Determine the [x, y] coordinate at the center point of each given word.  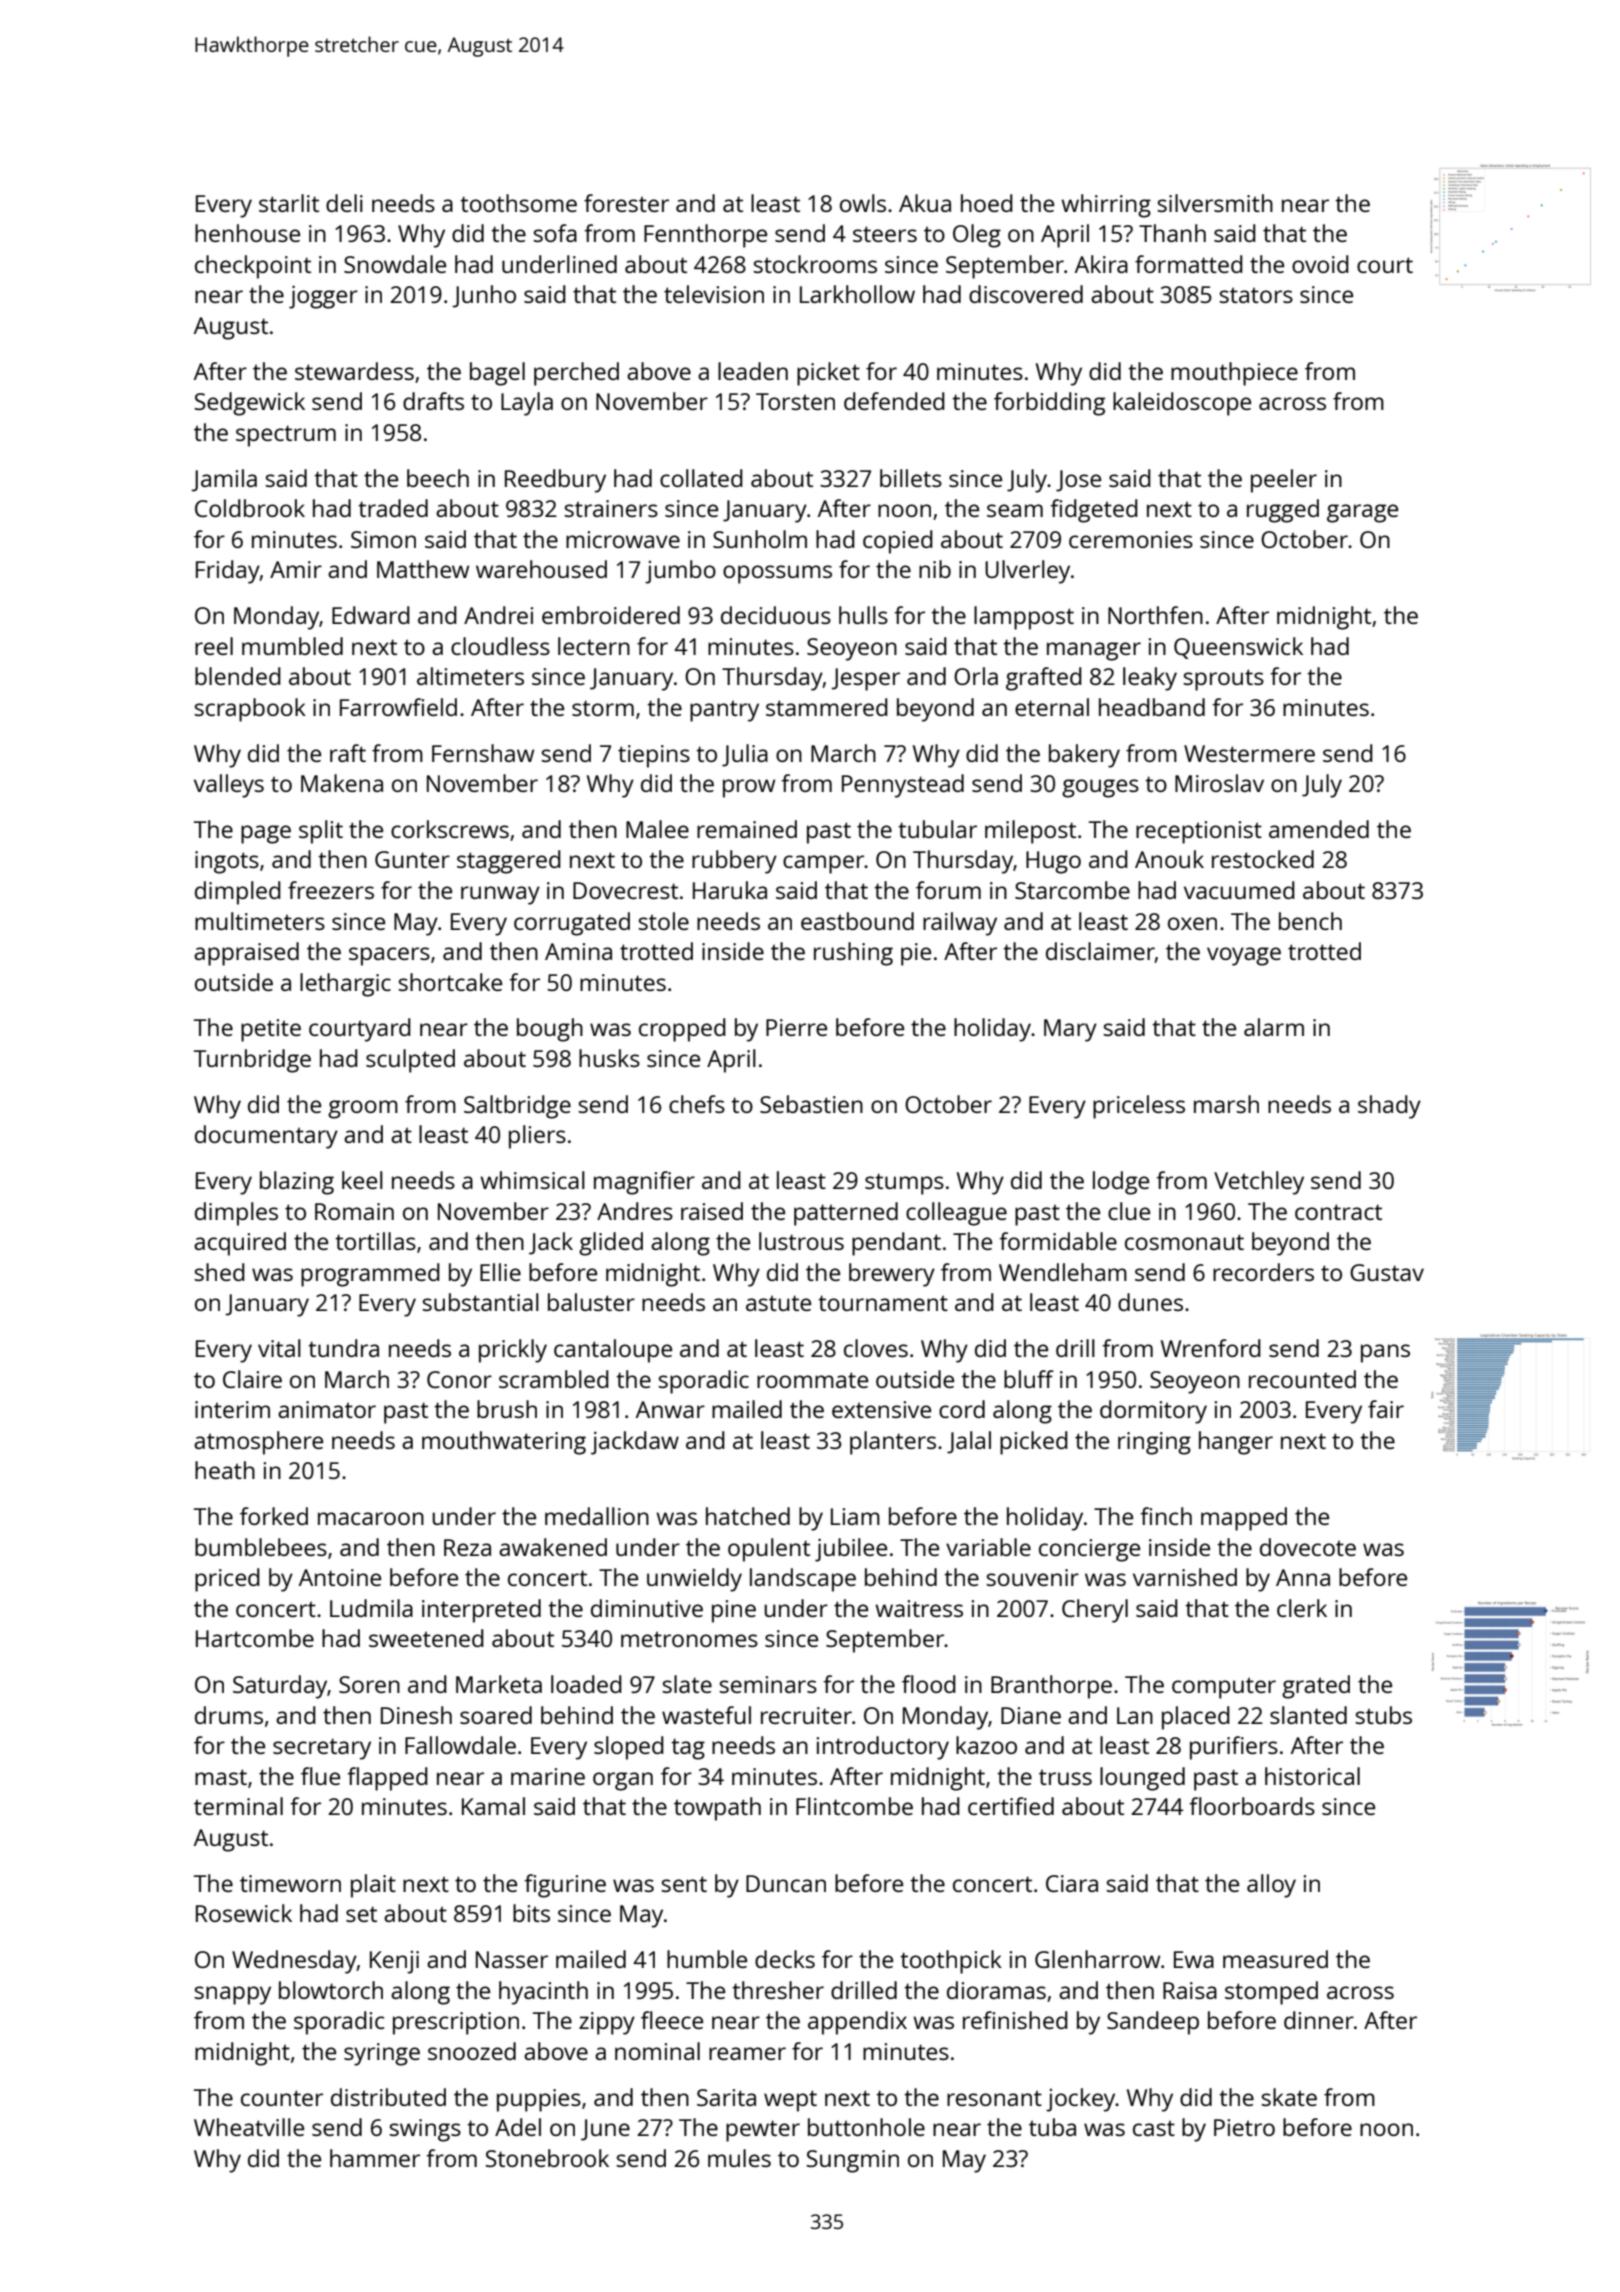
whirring [1106, 206]
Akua [925, 203]
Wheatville [249, 2127]
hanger [1236, 1443]
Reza [467, 1547]
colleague [956, 1214]
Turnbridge [252, 1061]
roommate [812, 1380]
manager [1094, 651]
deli [344, 203]
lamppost [1024, 618]
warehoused [541, 569]
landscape [803, 1580]
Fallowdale [460, 1745]
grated [1316, 1687]
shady [1389, 1107]
